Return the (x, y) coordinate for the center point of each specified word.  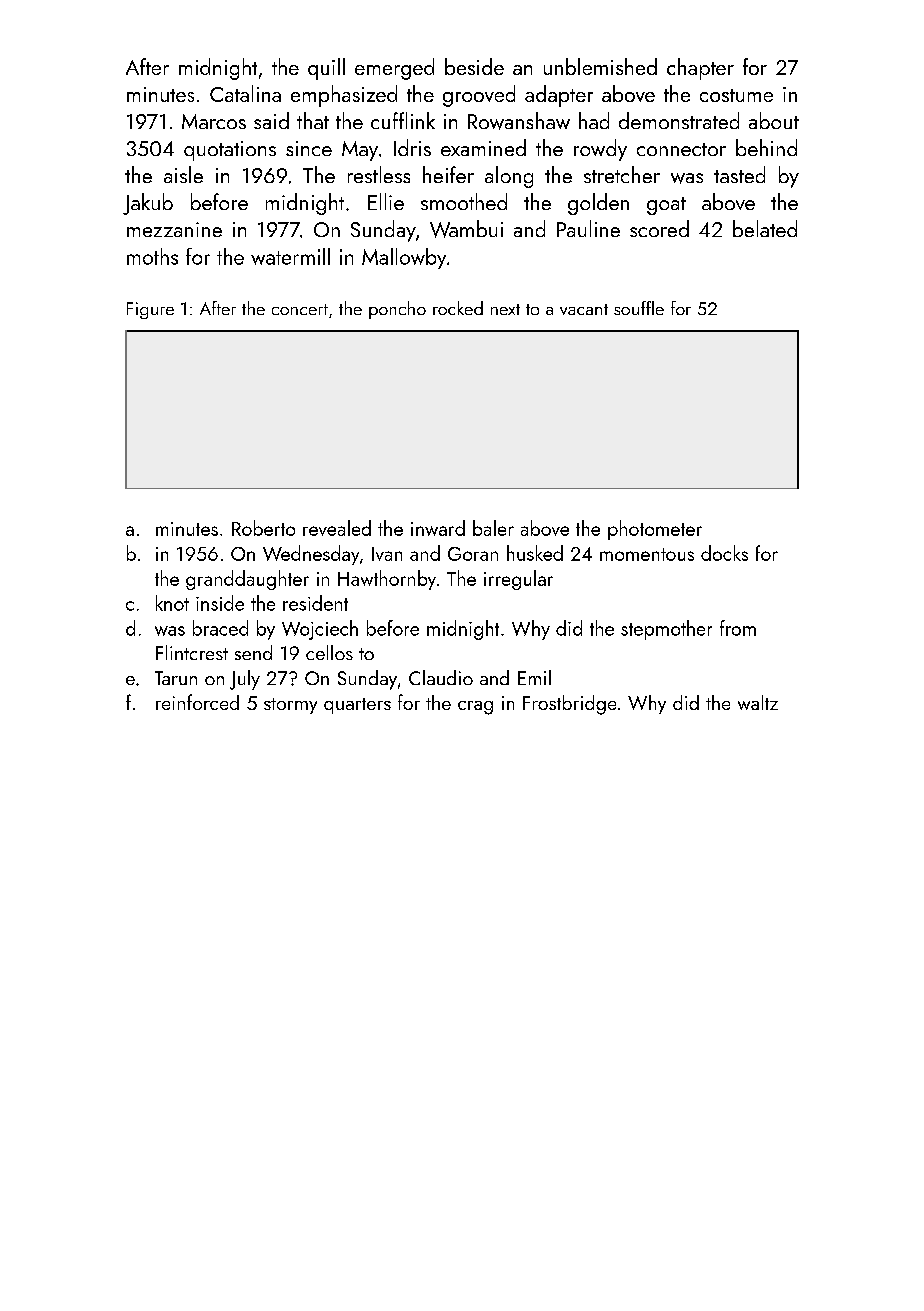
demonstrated (679, 120)
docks (724, 553)
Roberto (263, 528)
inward (438, 528)
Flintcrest (192, 652)
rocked (458, 308)
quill (326, 69)
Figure (150, 310)
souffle (639, 308)
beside (474, 66)
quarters (357, 706)
